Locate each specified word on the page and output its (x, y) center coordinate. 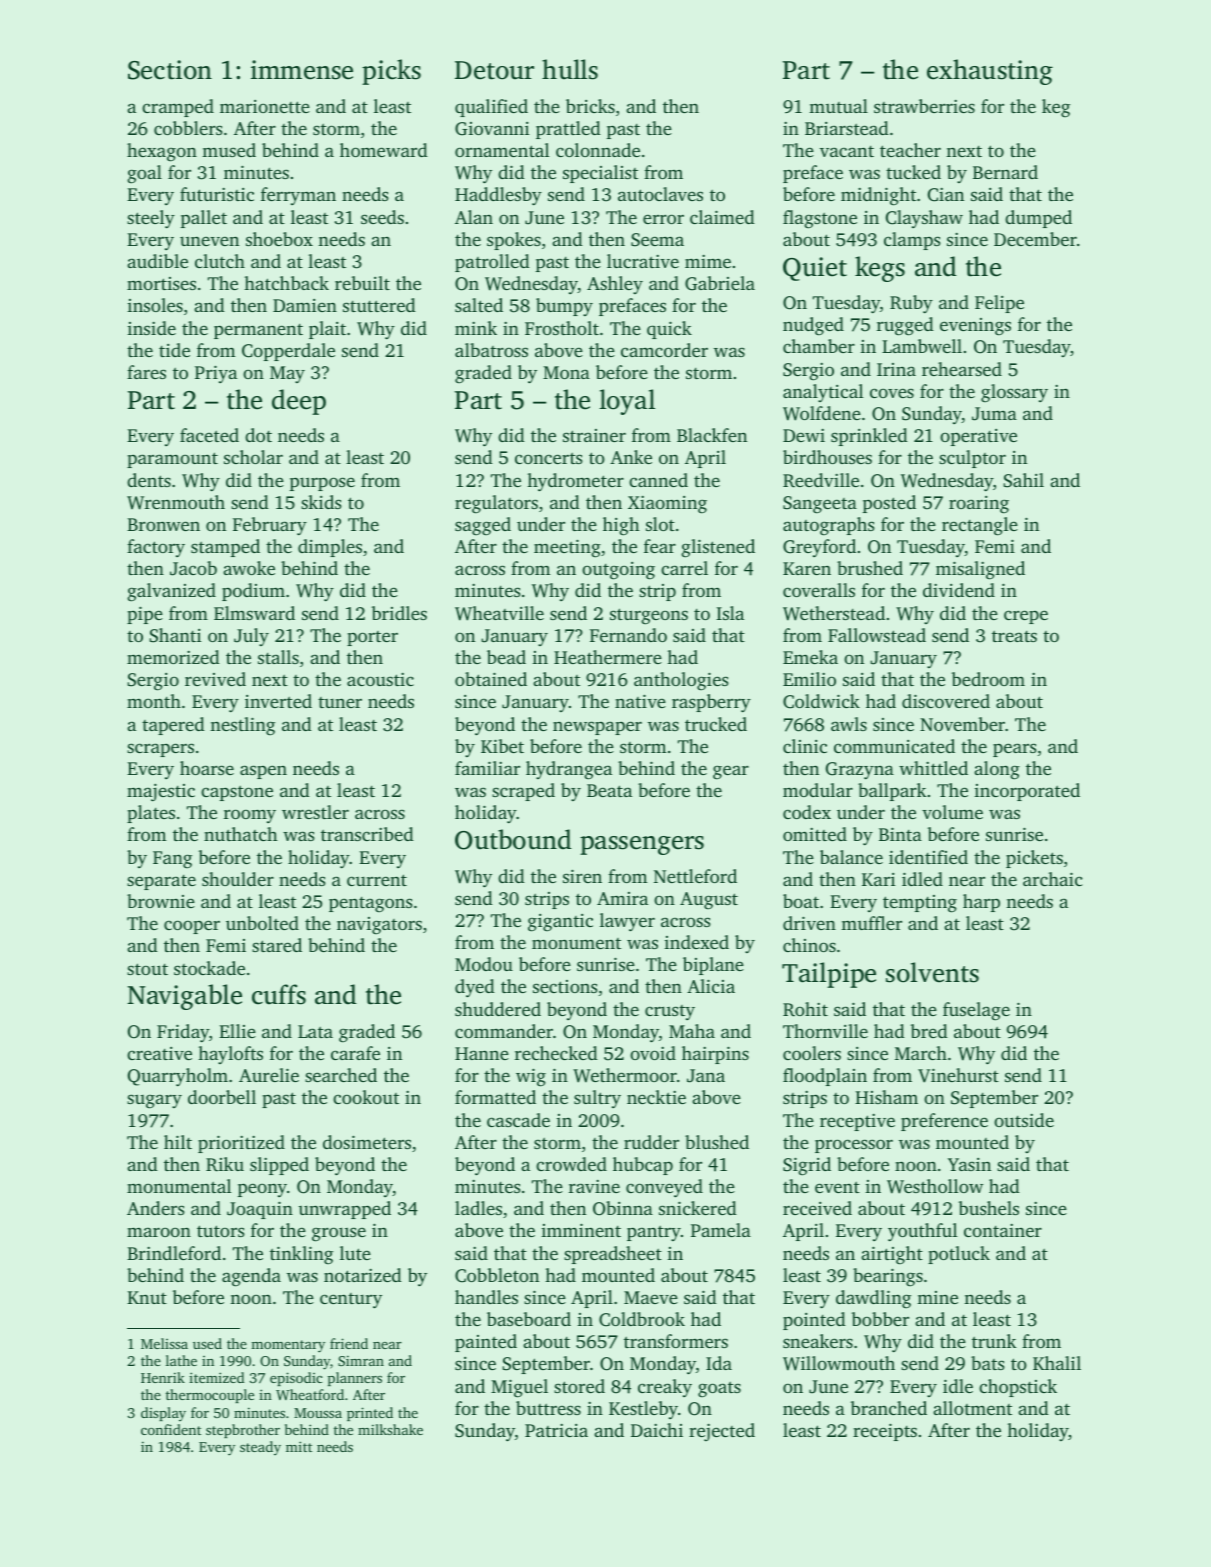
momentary (288, 1346)
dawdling (873, 1299)
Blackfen (712, 435)
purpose (322, 484)
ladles (478, 1208)
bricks (590, 106)
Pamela (721, 1230)
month (154, 701)
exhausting (990, 72)
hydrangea (569, 770)
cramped (178, 108)
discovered (946, 701)
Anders (156, 1208)
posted (889, 504)
